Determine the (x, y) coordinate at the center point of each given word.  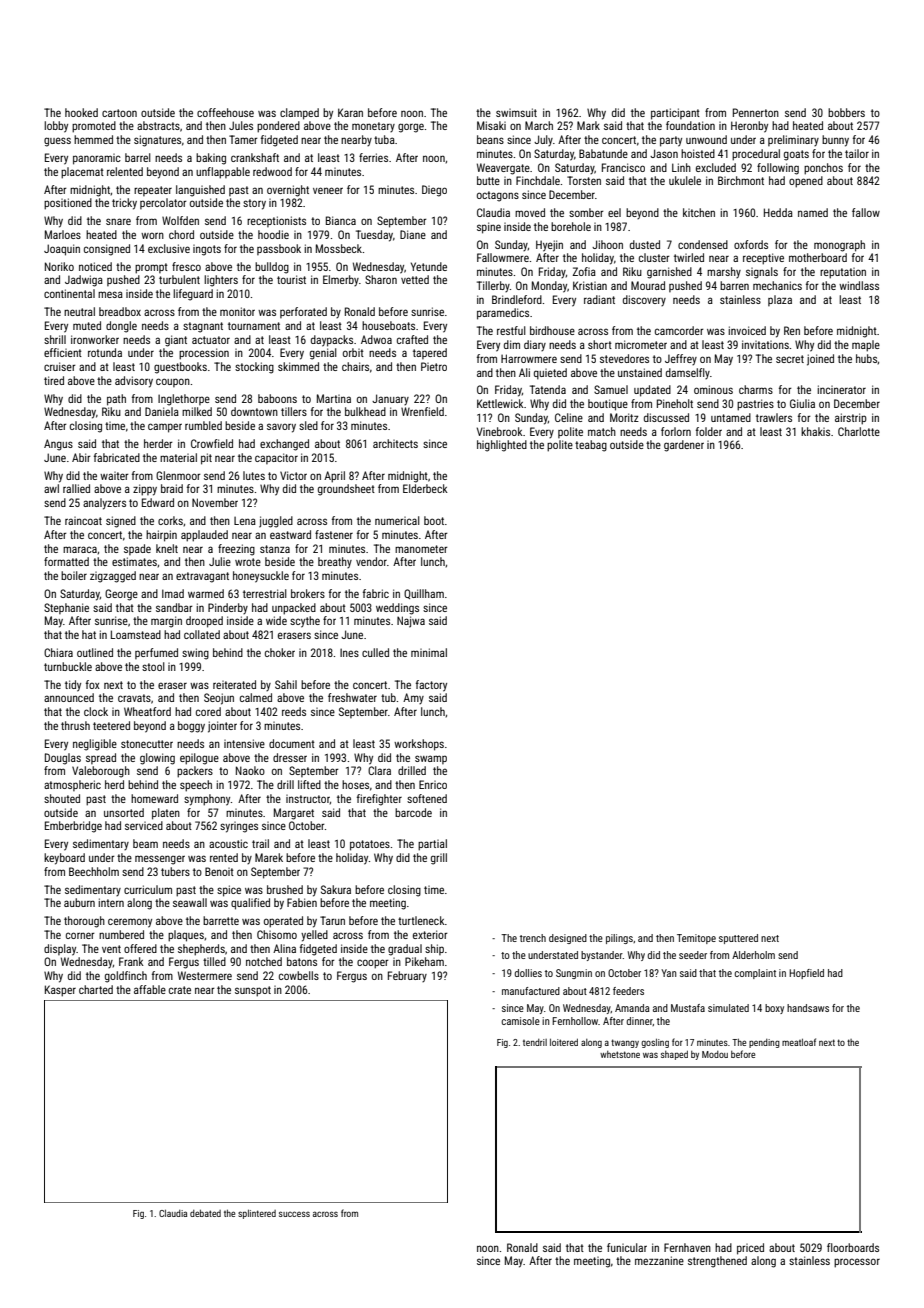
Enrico (433, 784)
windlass (859, 285)
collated (202, 634)
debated (205, 1213)
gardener (684, 446)
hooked (81, 112)
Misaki (491, 125)
